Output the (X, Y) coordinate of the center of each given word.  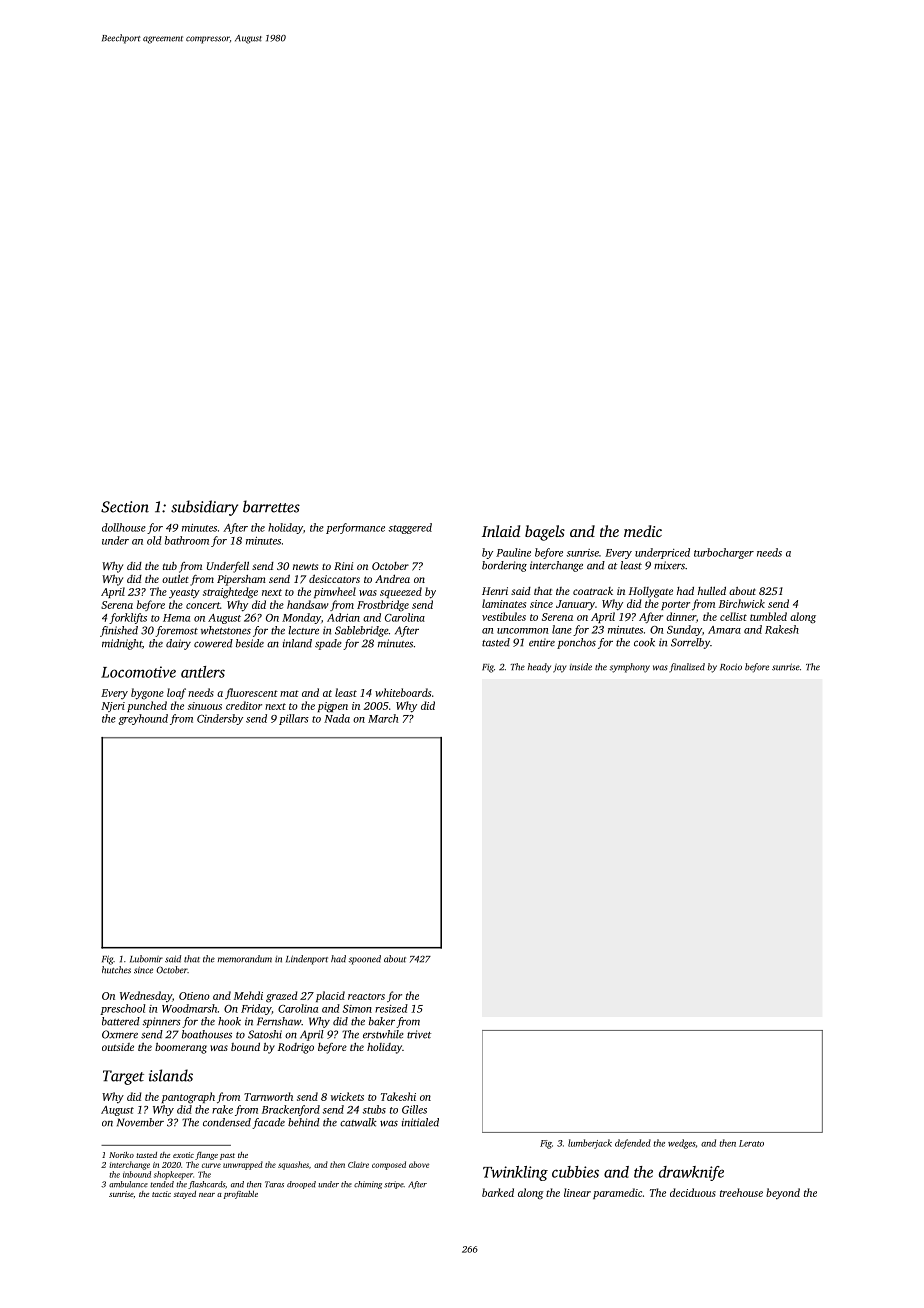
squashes (293, 1165)
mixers (669, 565)
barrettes (271, 506)
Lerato (751, 1143)
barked (498, 1192)
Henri (495, 591)
